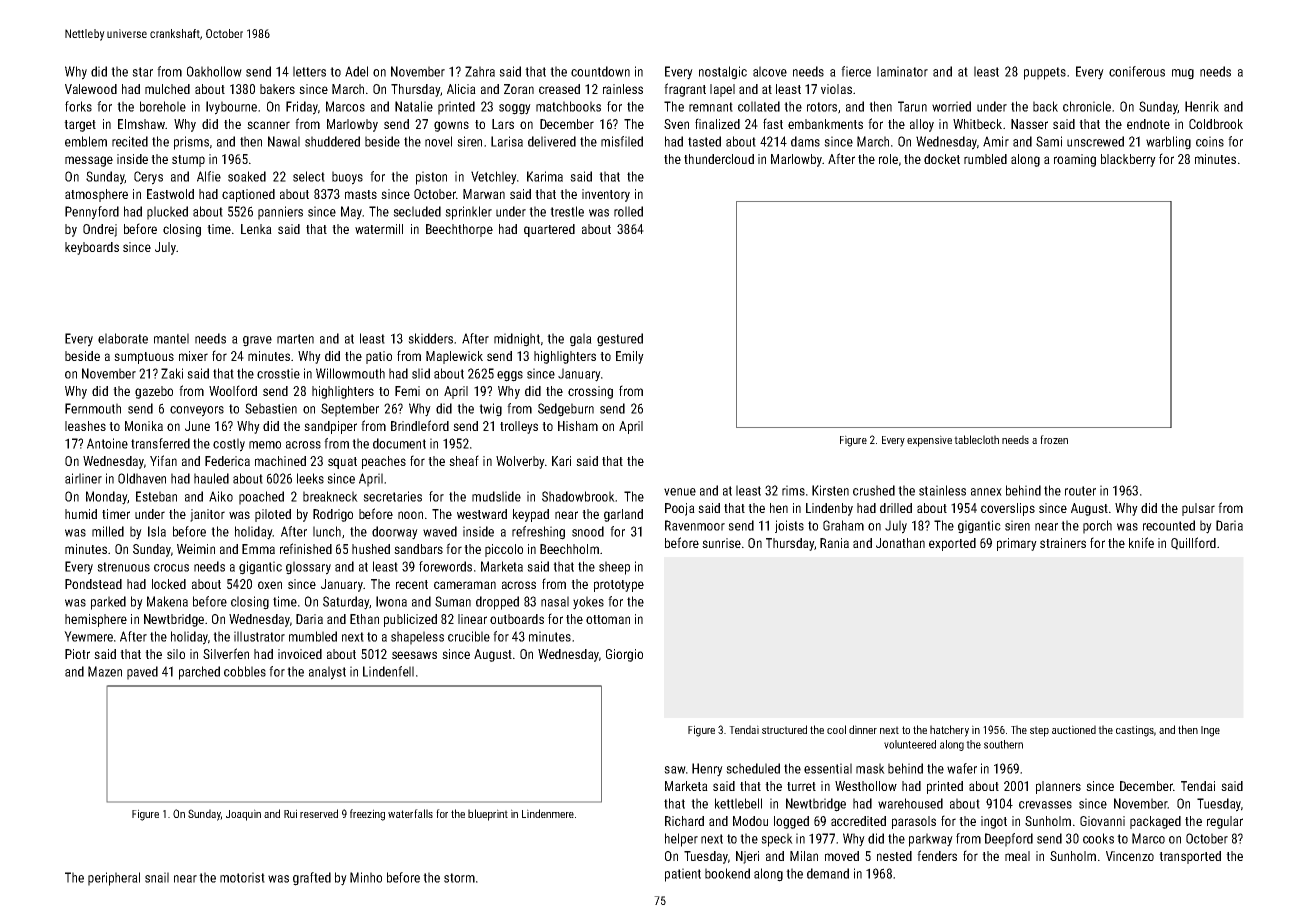 This document has height=924, width=1308. Describe the element at coordinates (214, 71) in the document. I see `Oakhollow` at that location.
